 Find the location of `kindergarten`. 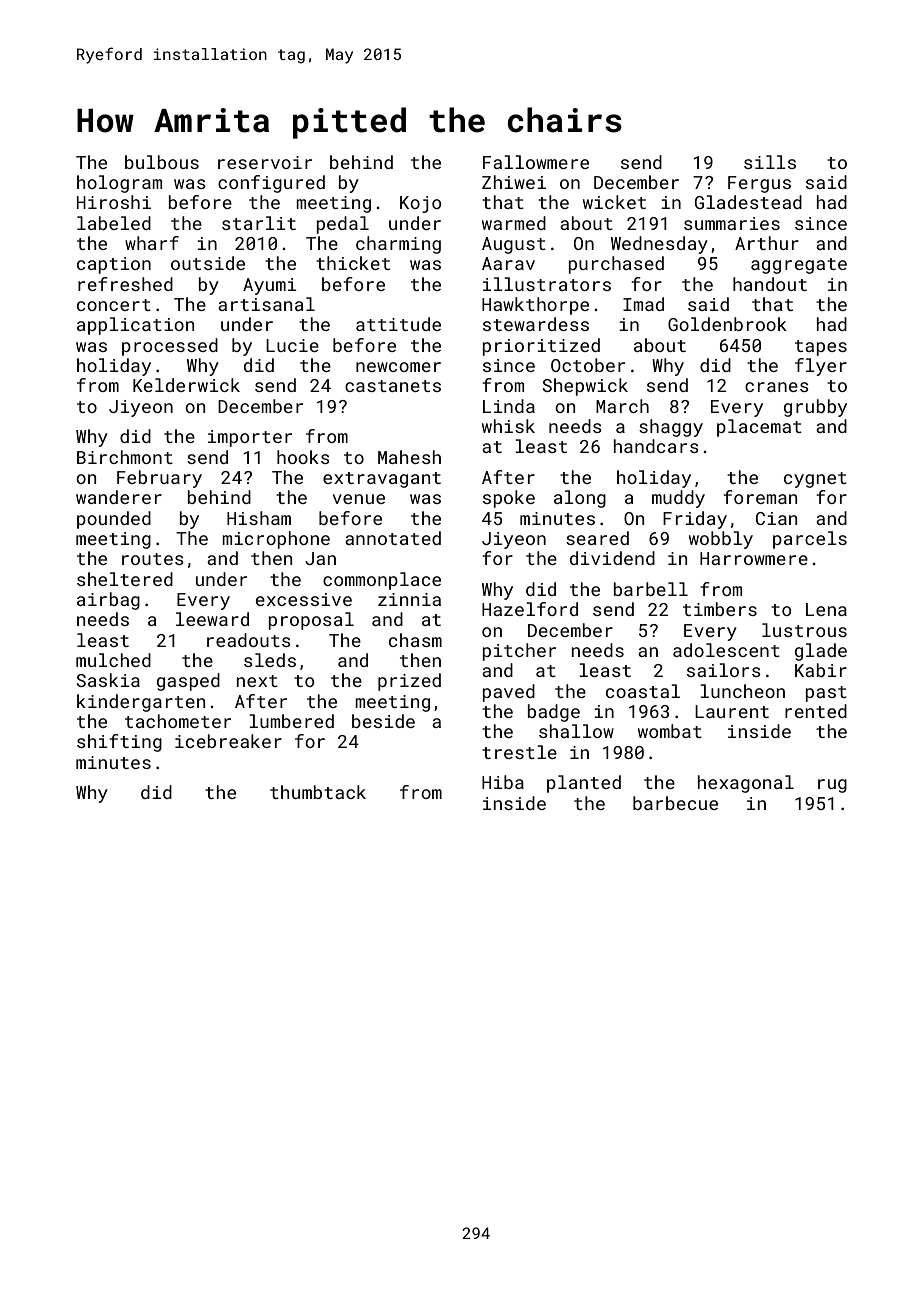

kindergarten is located at coordinates (141, 703).
